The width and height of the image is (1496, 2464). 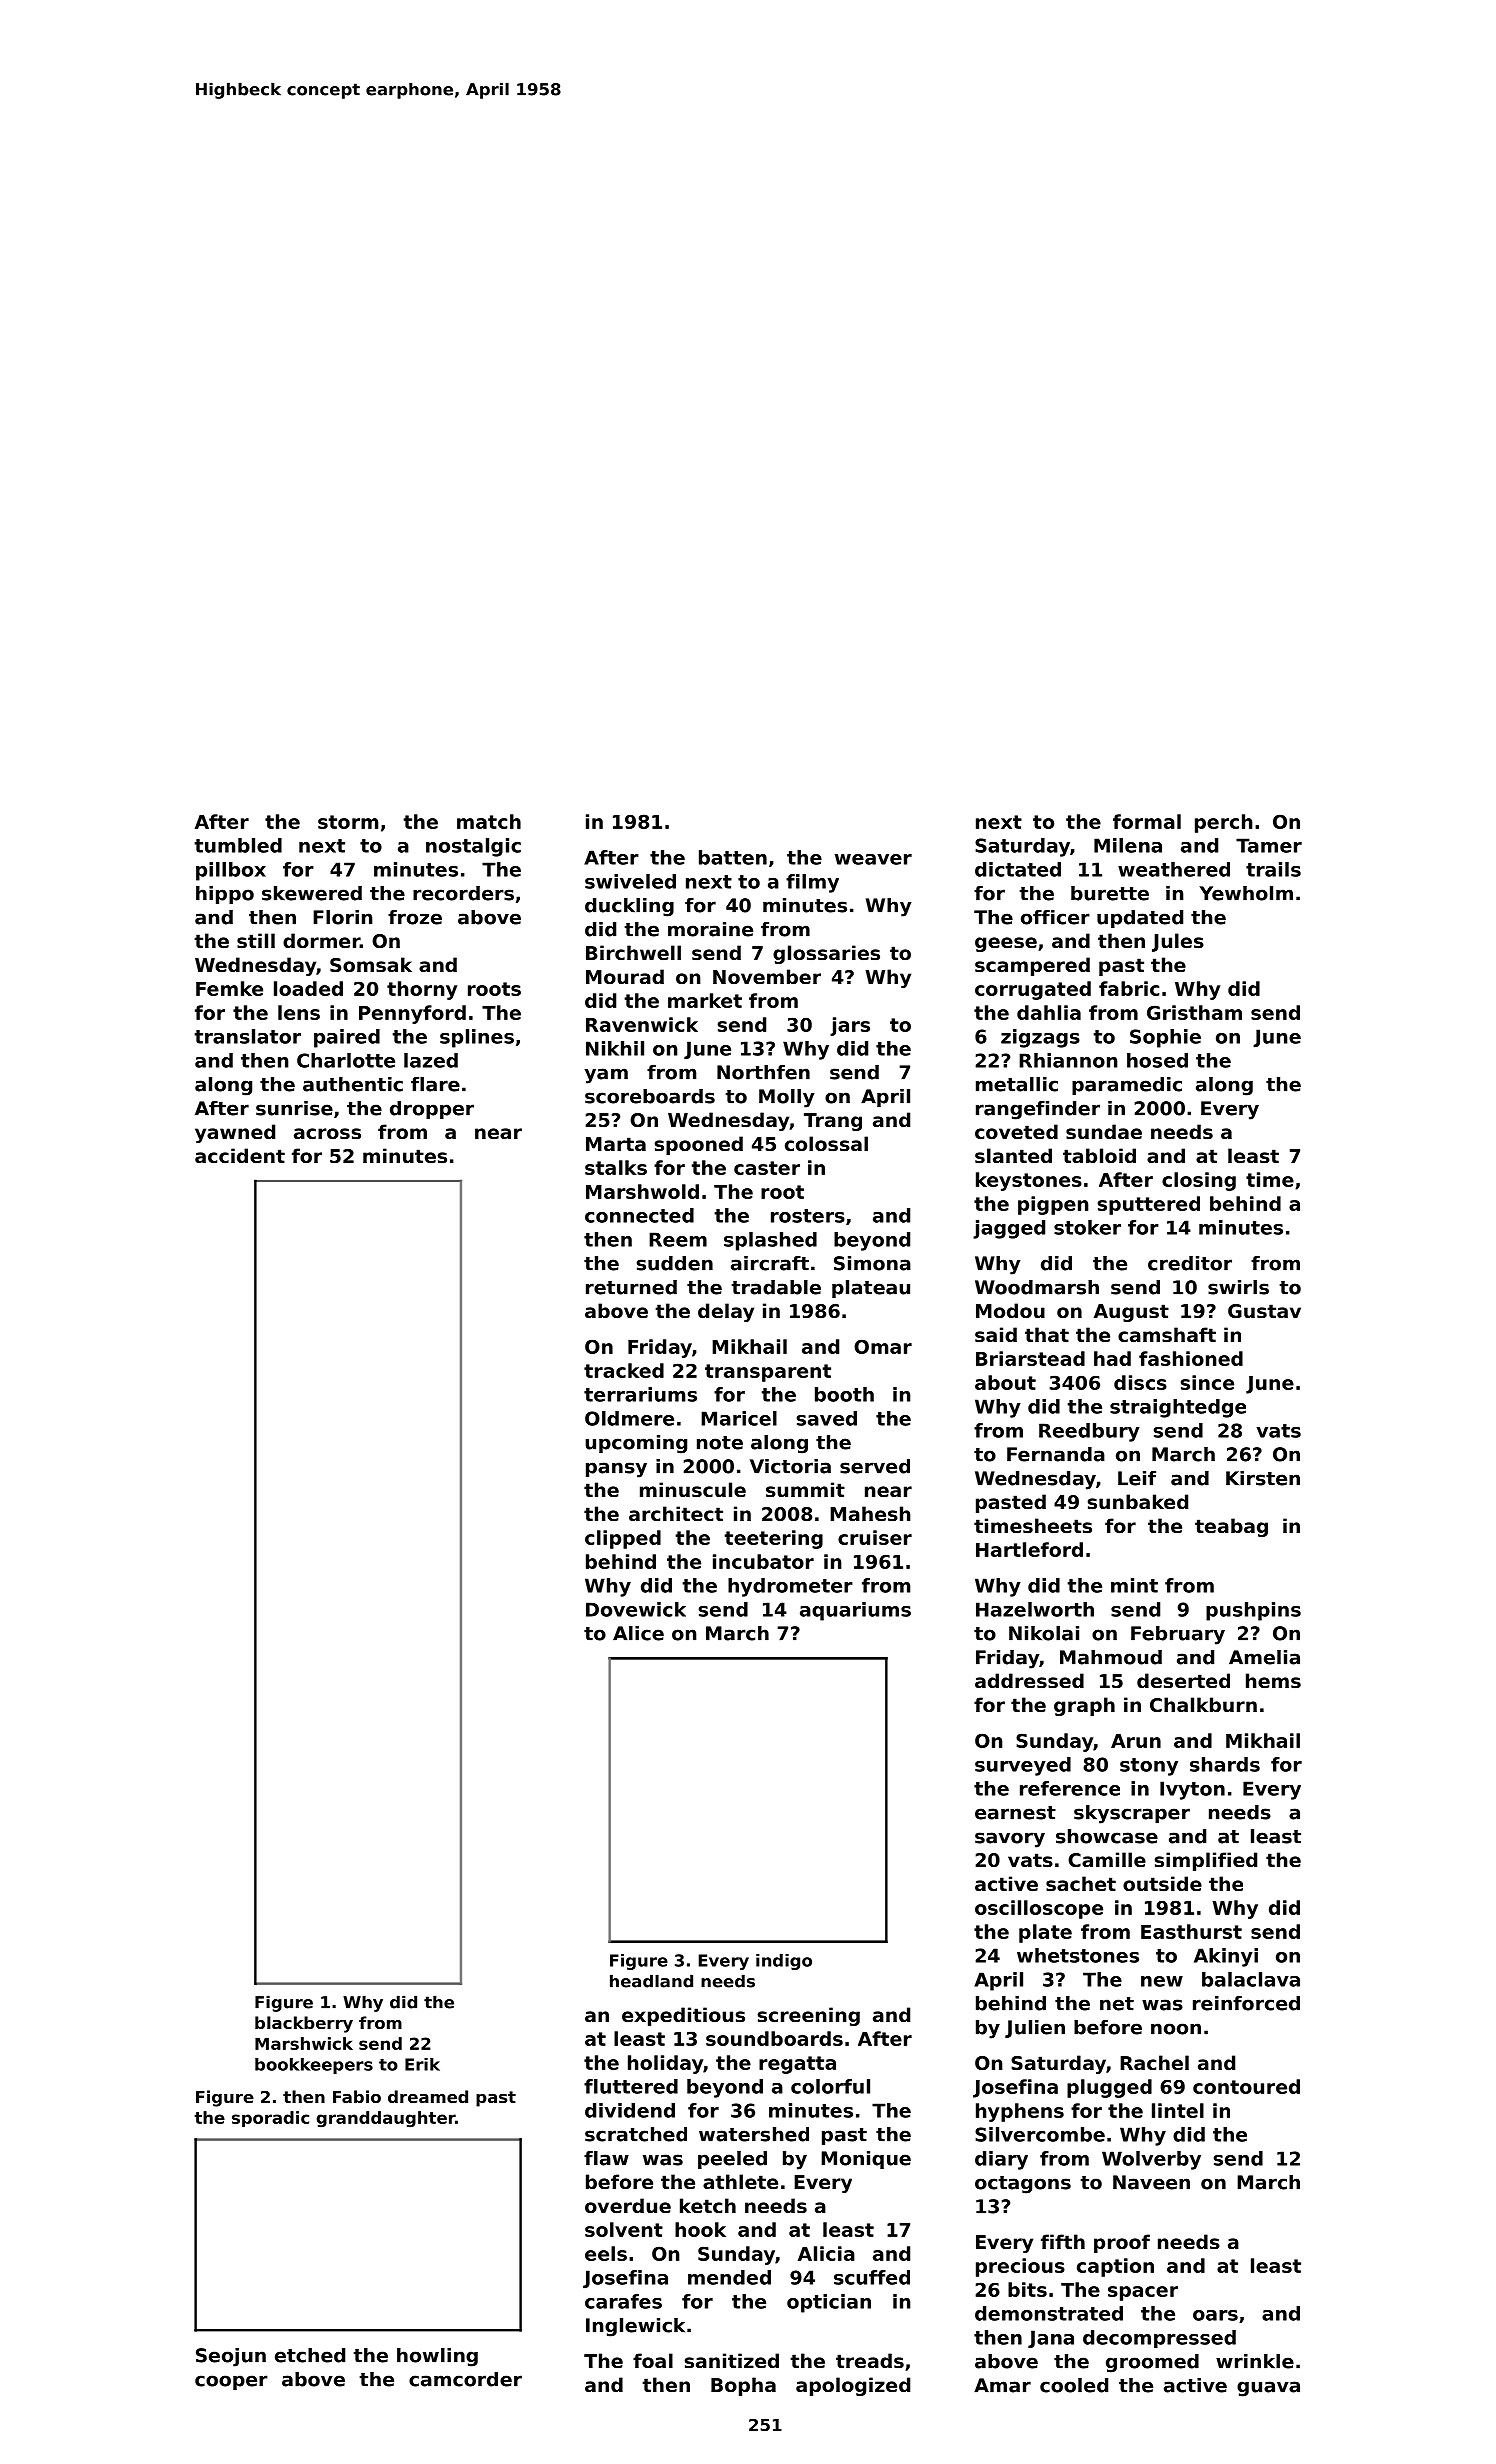 What do you see at coordinates (1174, 869) in the image?
I see `weathered` at bounding box center [1174, 869].
